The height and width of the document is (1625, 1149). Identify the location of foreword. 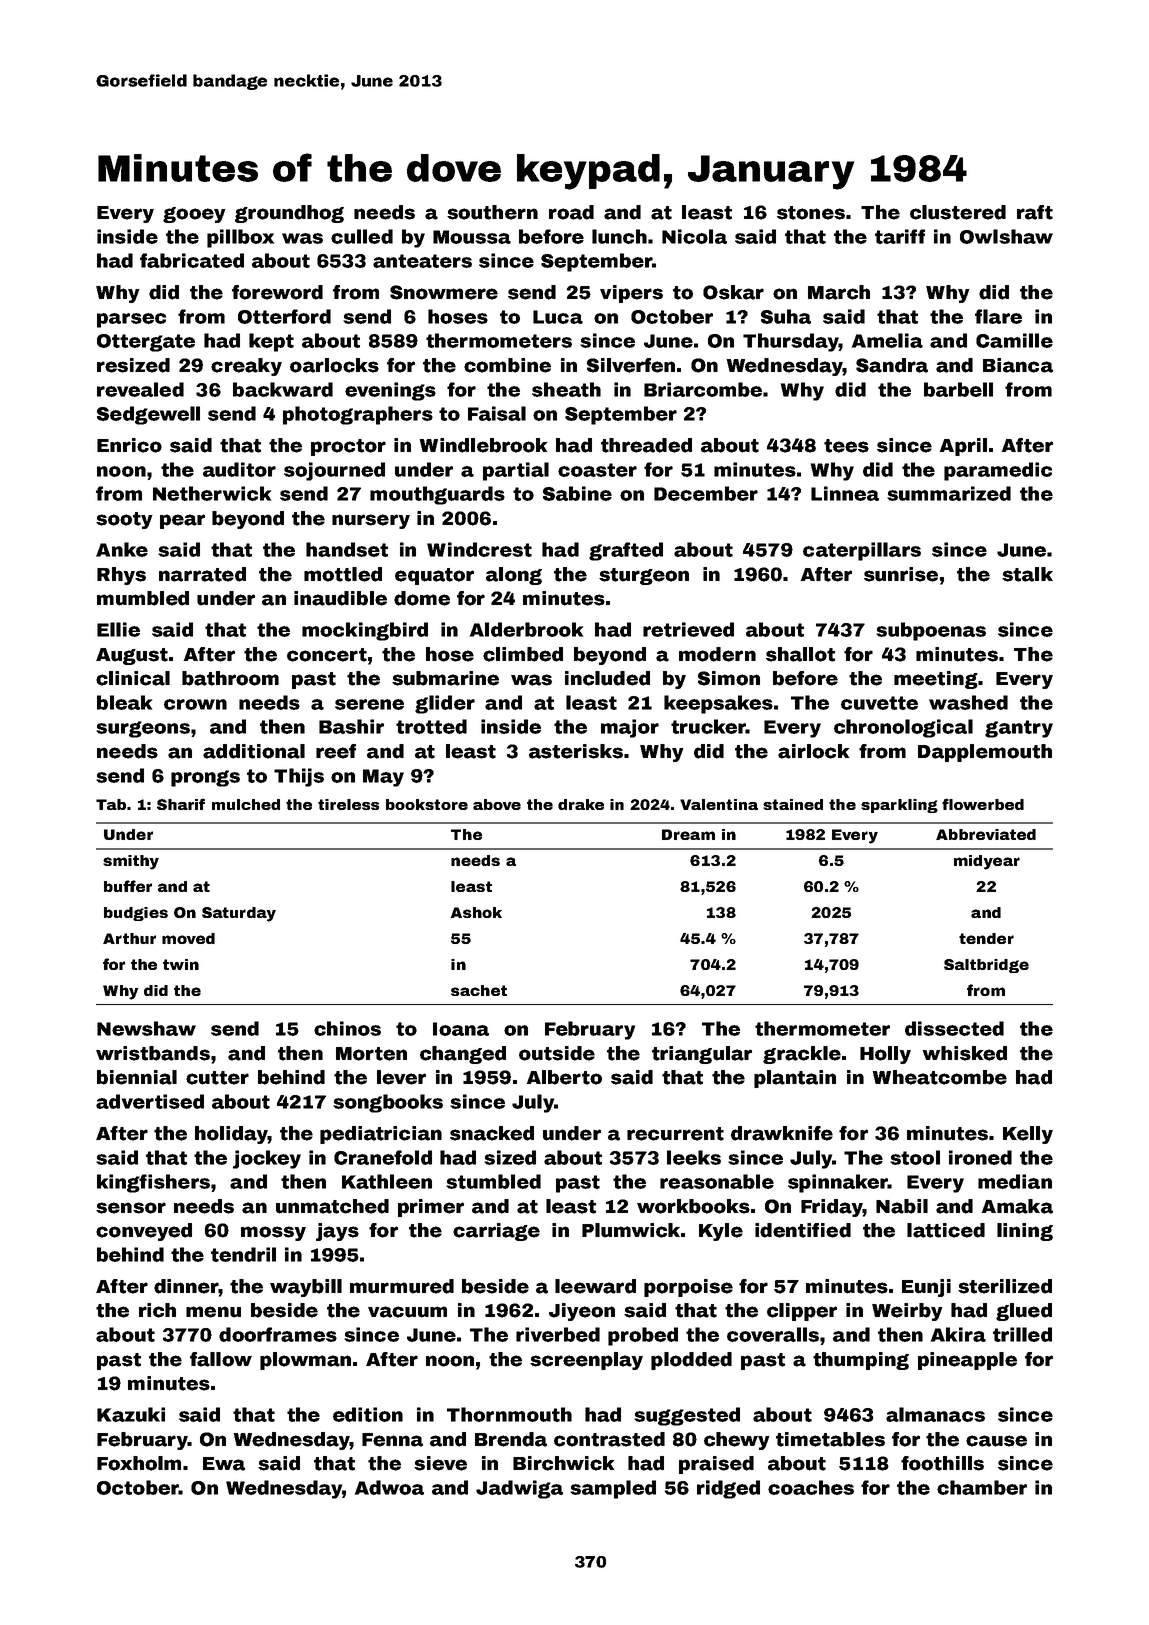
(277, 292).
